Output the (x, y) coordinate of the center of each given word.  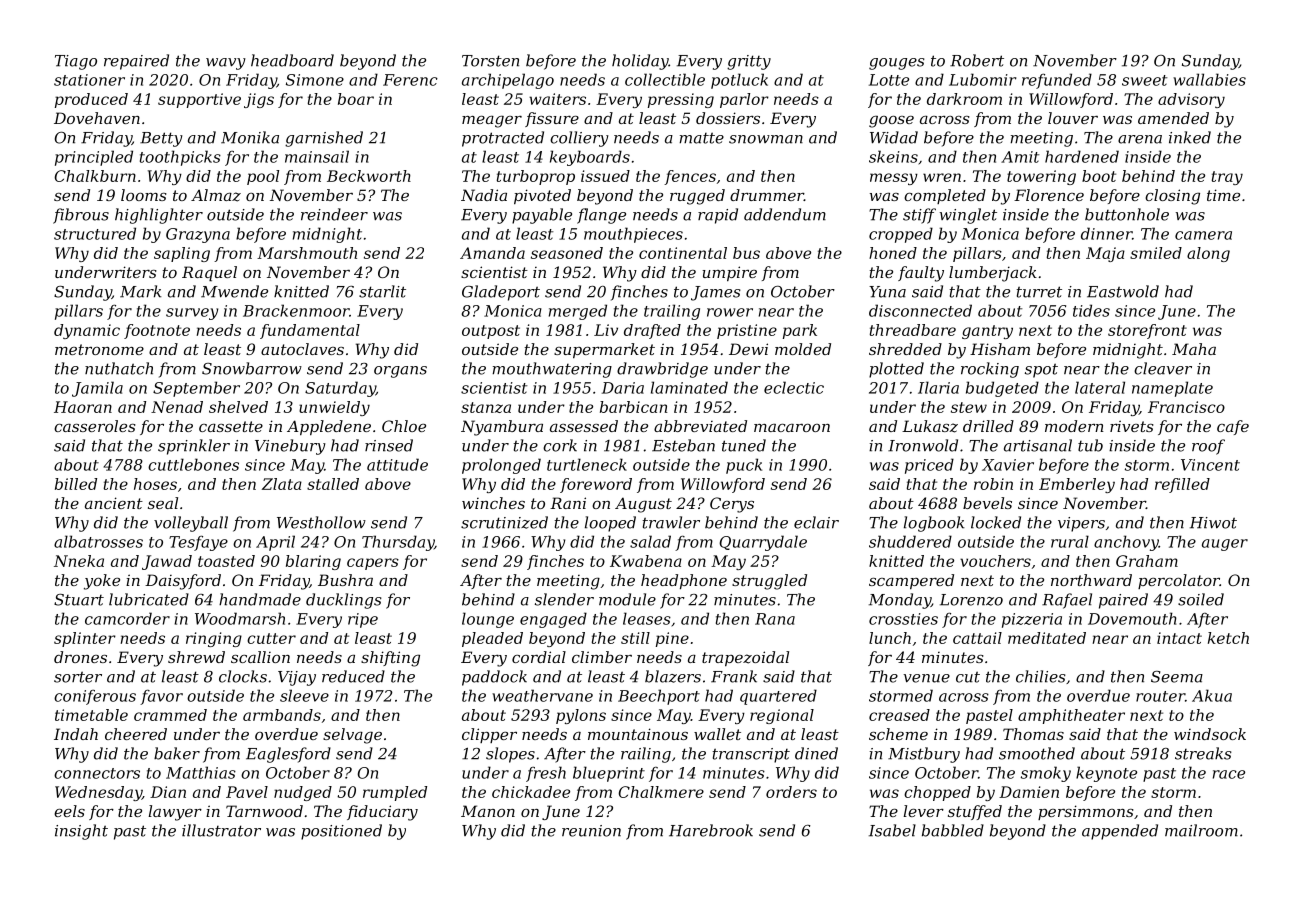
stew (969, 407)
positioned (341, 832)
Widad (894, 137)
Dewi (748, 349)
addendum (785, 214)
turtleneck (587, 464)
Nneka (79, 561)
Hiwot (1213, 523)
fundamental (310, 331)
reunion (591, 831)
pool (263, 177)
